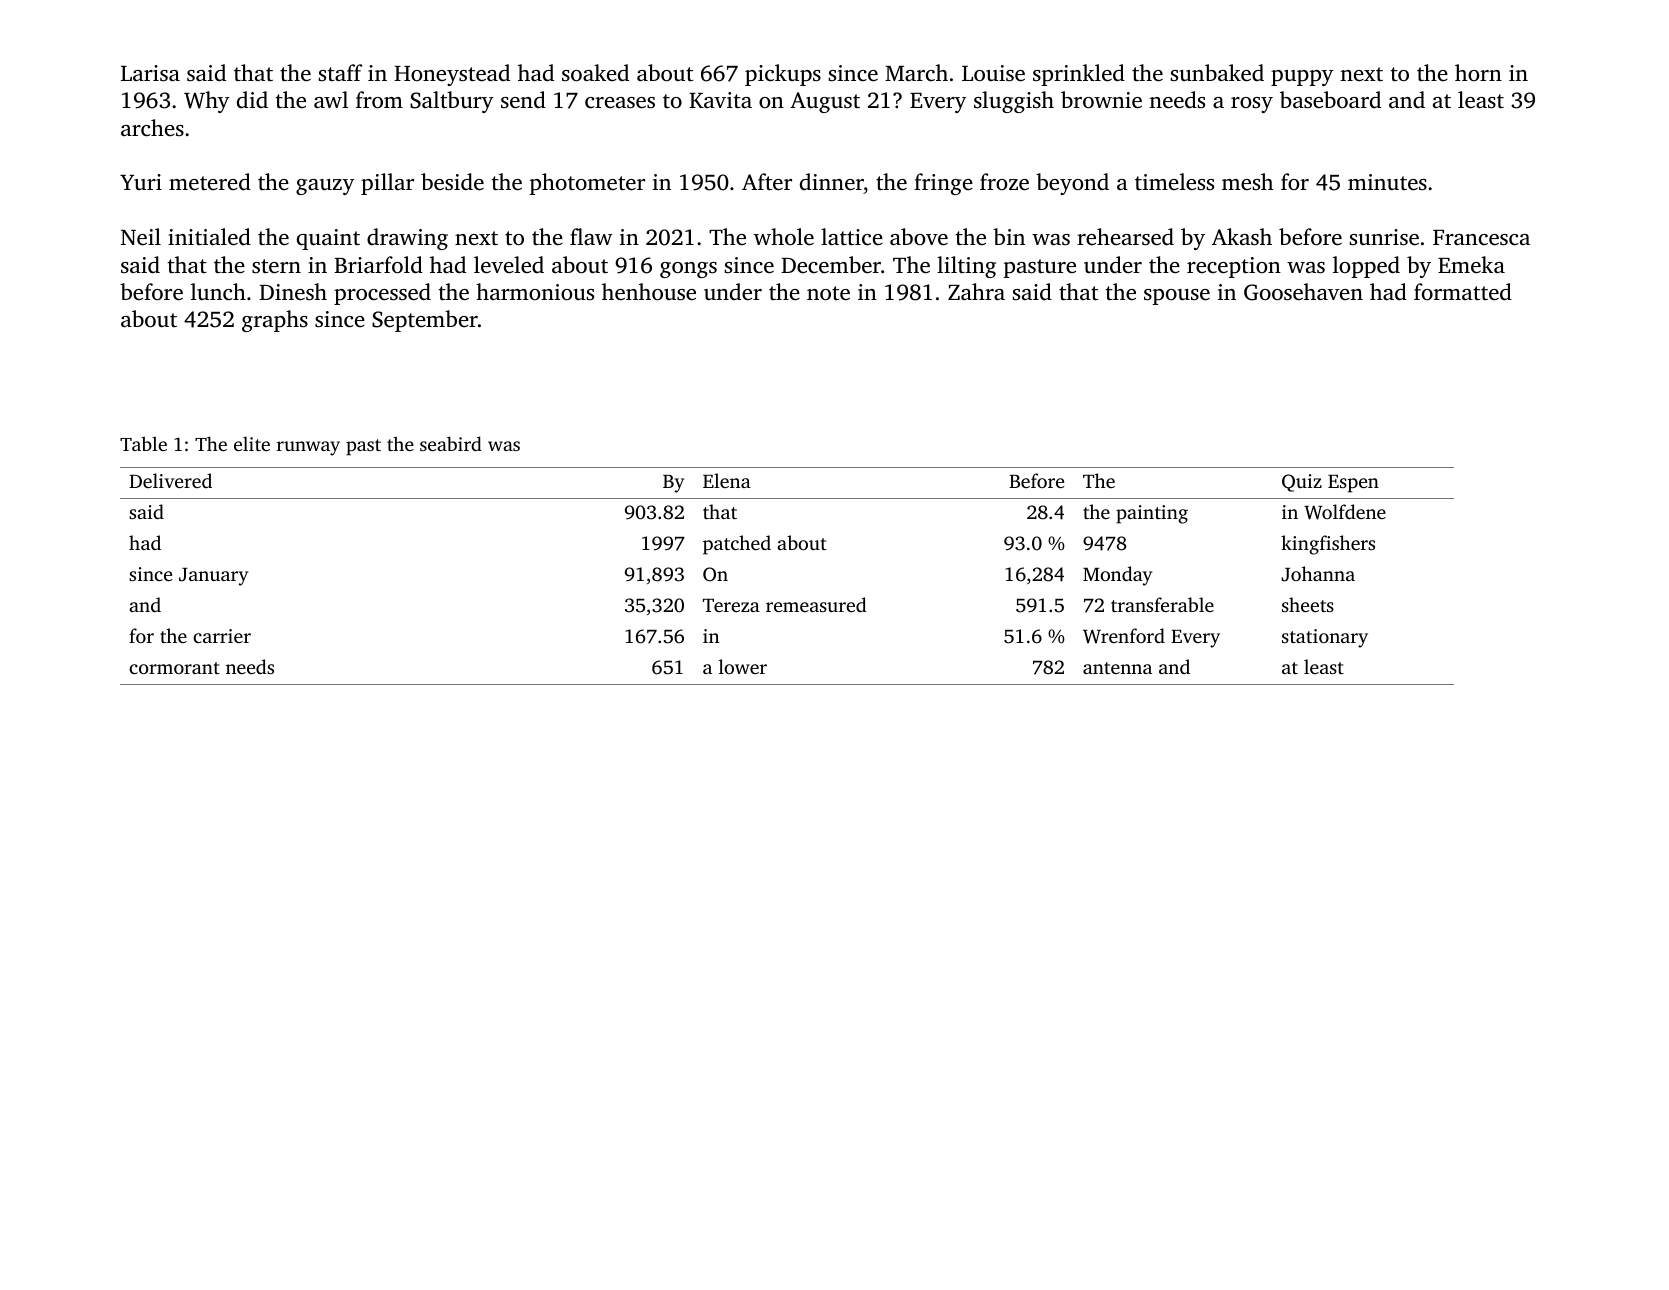  What do you see at coordinates (993, 73) in the screenshot?
I see `Louise` at bounding box center [993, 73].
